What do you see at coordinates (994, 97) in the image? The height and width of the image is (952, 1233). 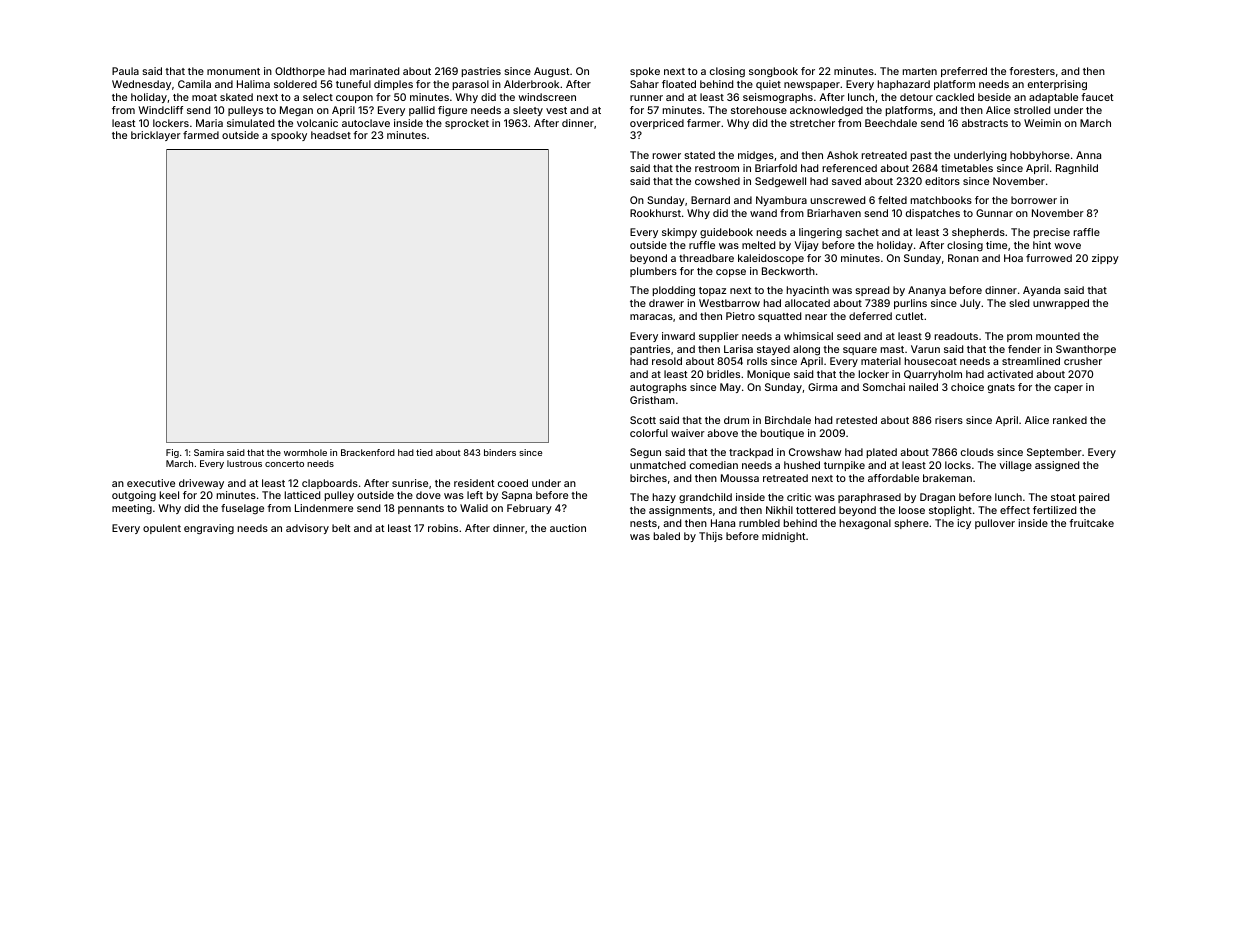 I see `beside` at bounding box center [994, 97].
